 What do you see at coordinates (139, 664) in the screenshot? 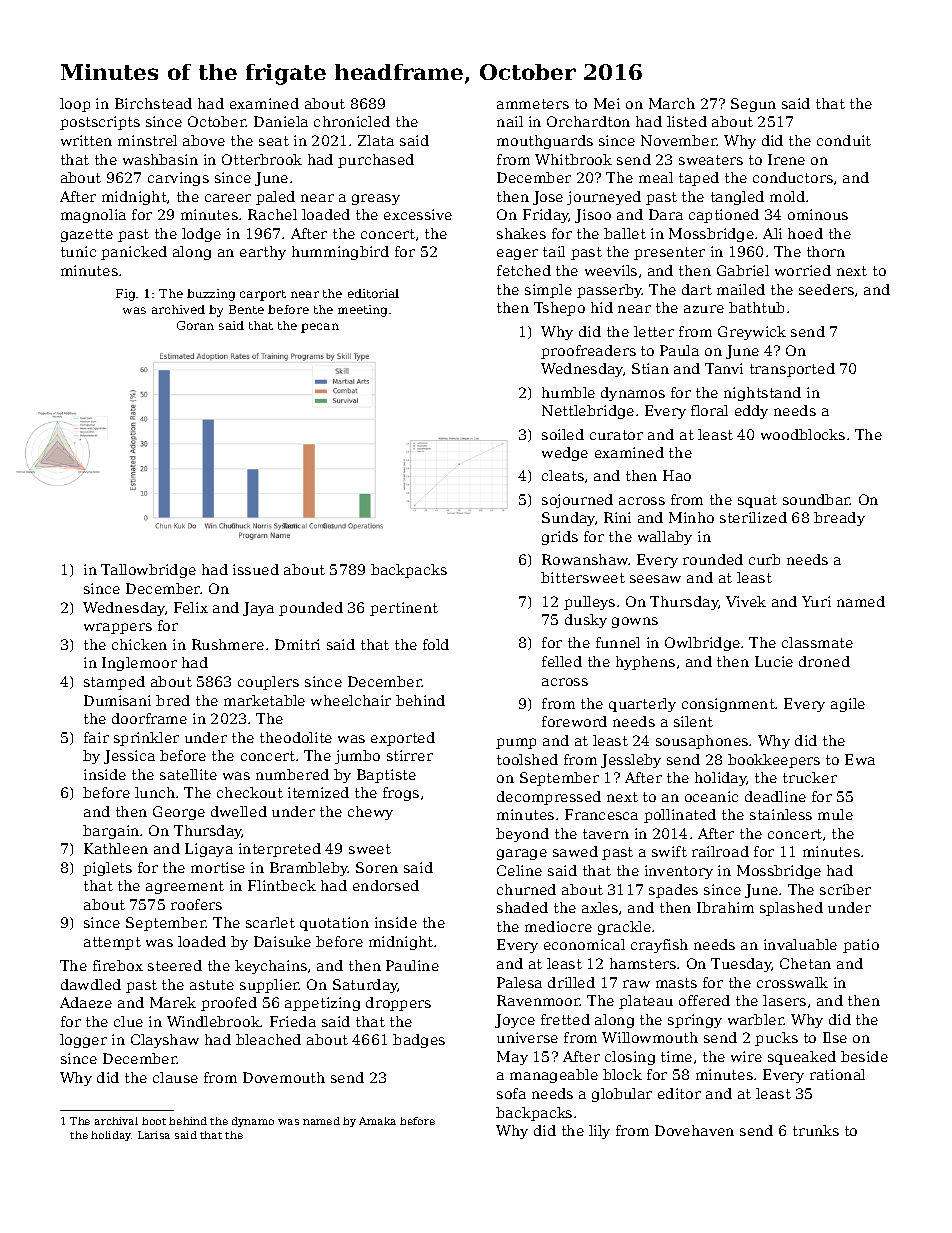
I see `Inglemoor` at bounding box center [139, 664].
